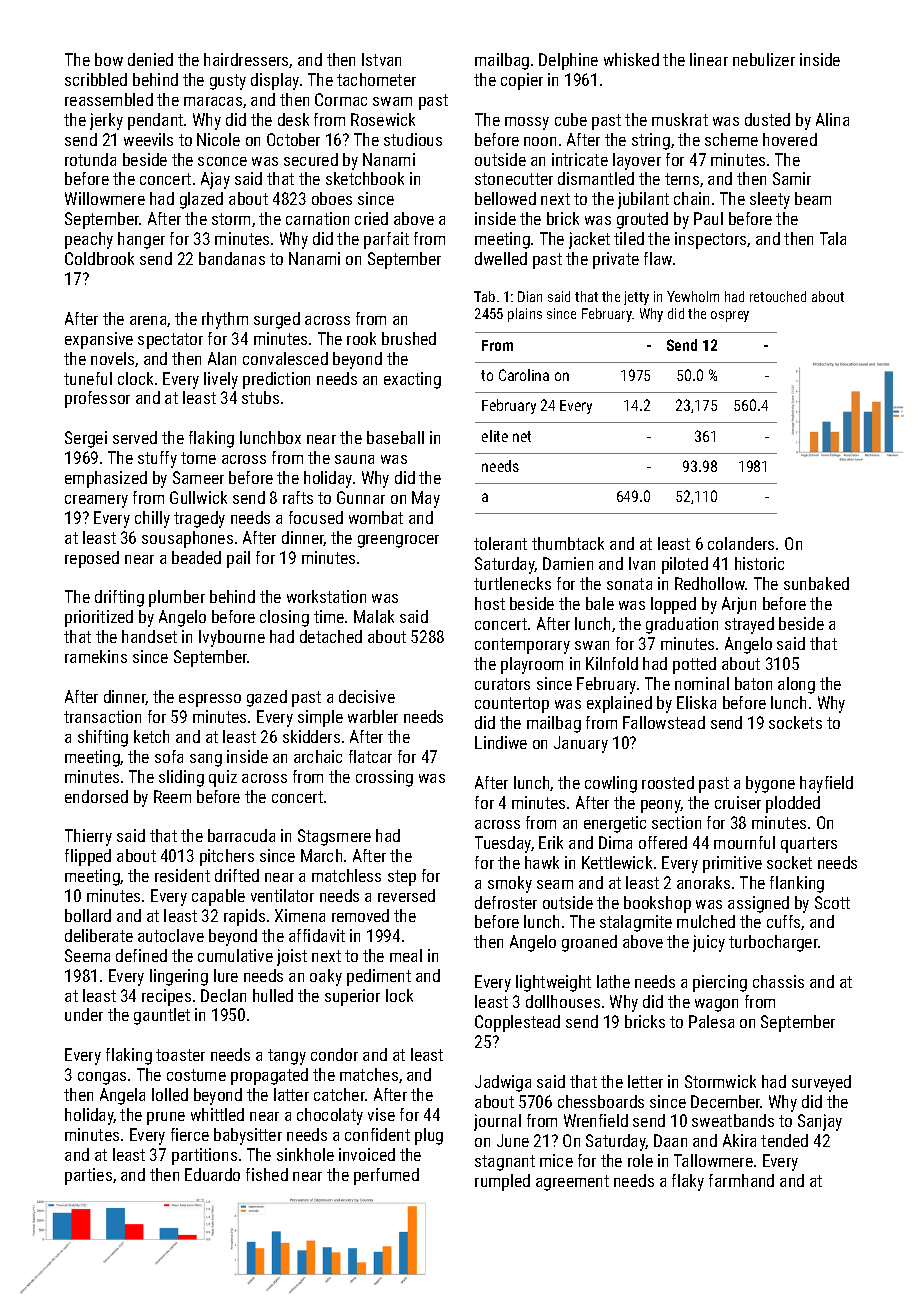 The height and width of the page is (1314, 924). Describe the element at coordinates (688, 1182) in the page. I see `flaky` at that location.
